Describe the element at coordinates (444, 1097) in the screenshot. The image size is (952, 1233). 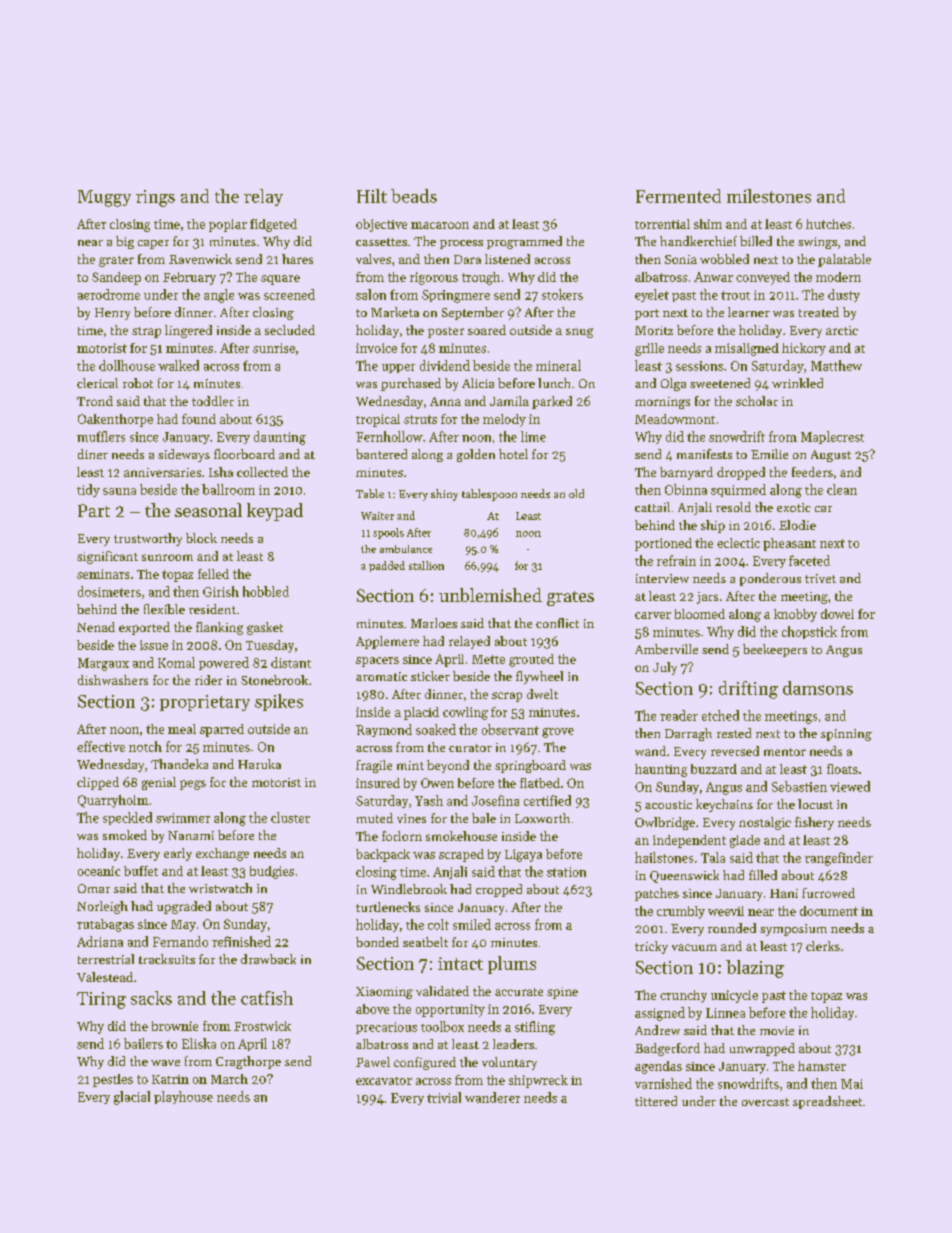
I see `trivial` at that location.
